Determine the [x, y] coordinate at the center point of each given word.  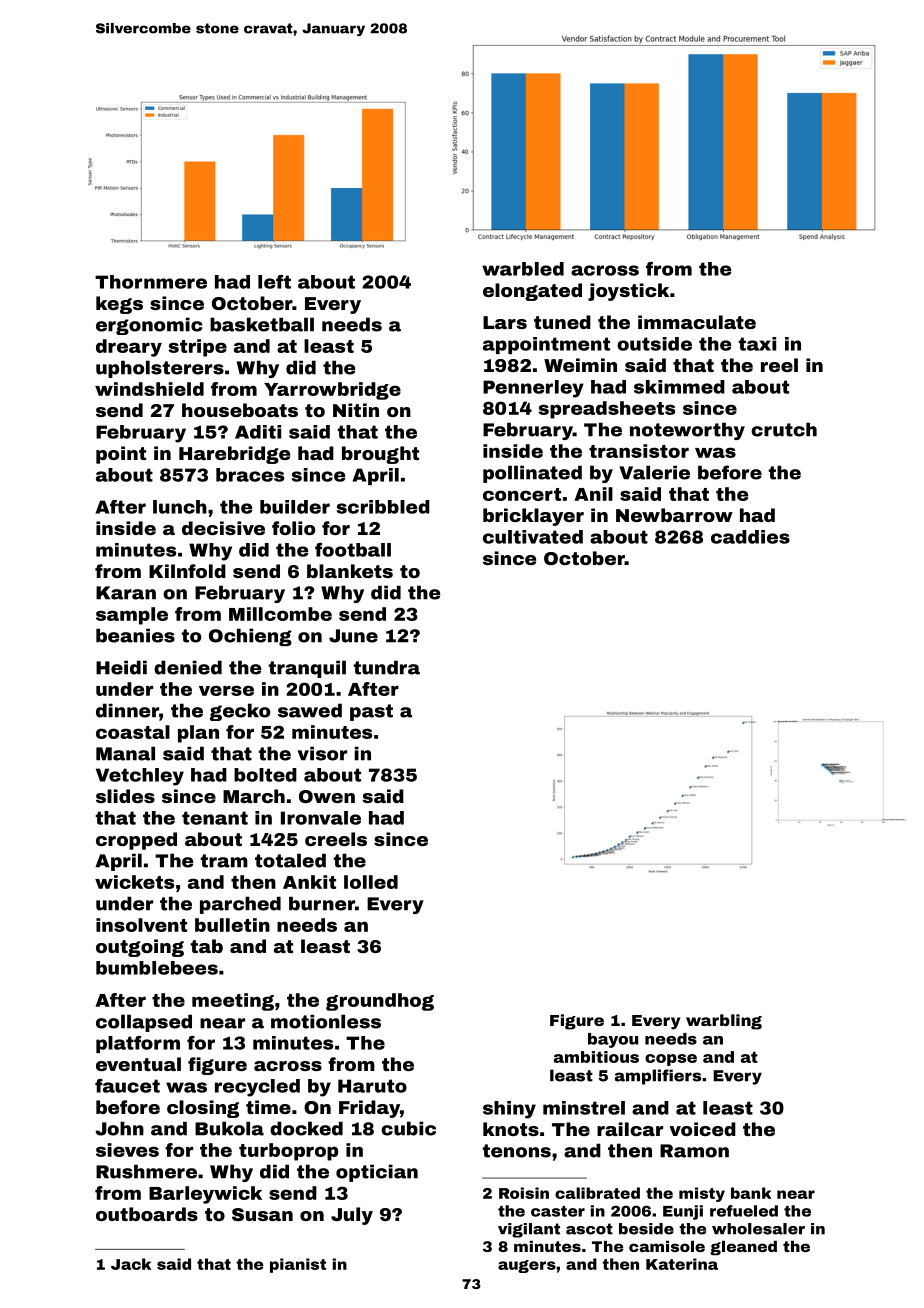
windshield [149, 389]
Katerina [682, 1264]
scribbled [383, 507]
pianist [298, 1265]
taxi [757, 344]
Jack [131, 1264]
